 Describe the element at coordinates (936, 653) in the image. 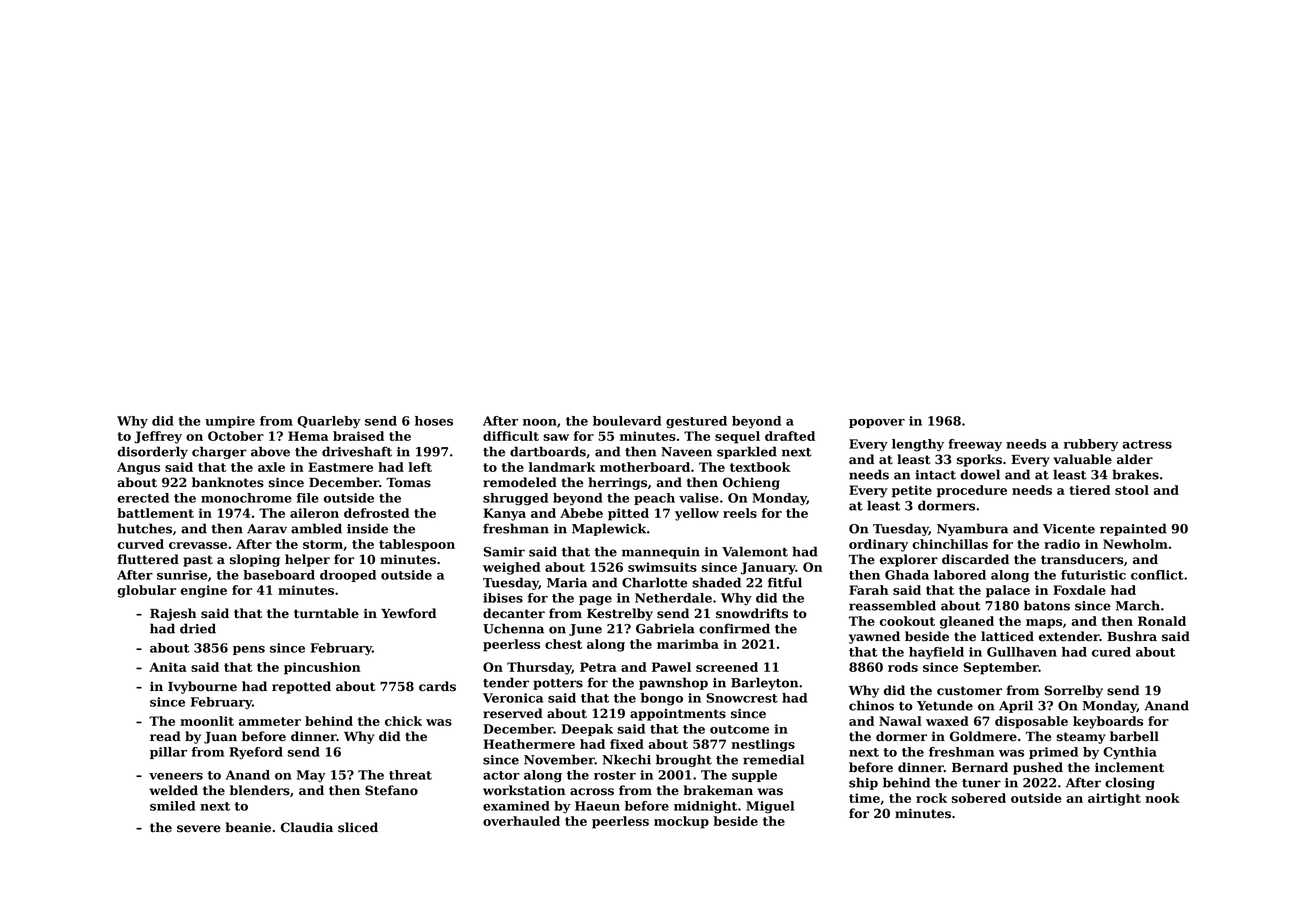

I see `hayfield` at that location.
